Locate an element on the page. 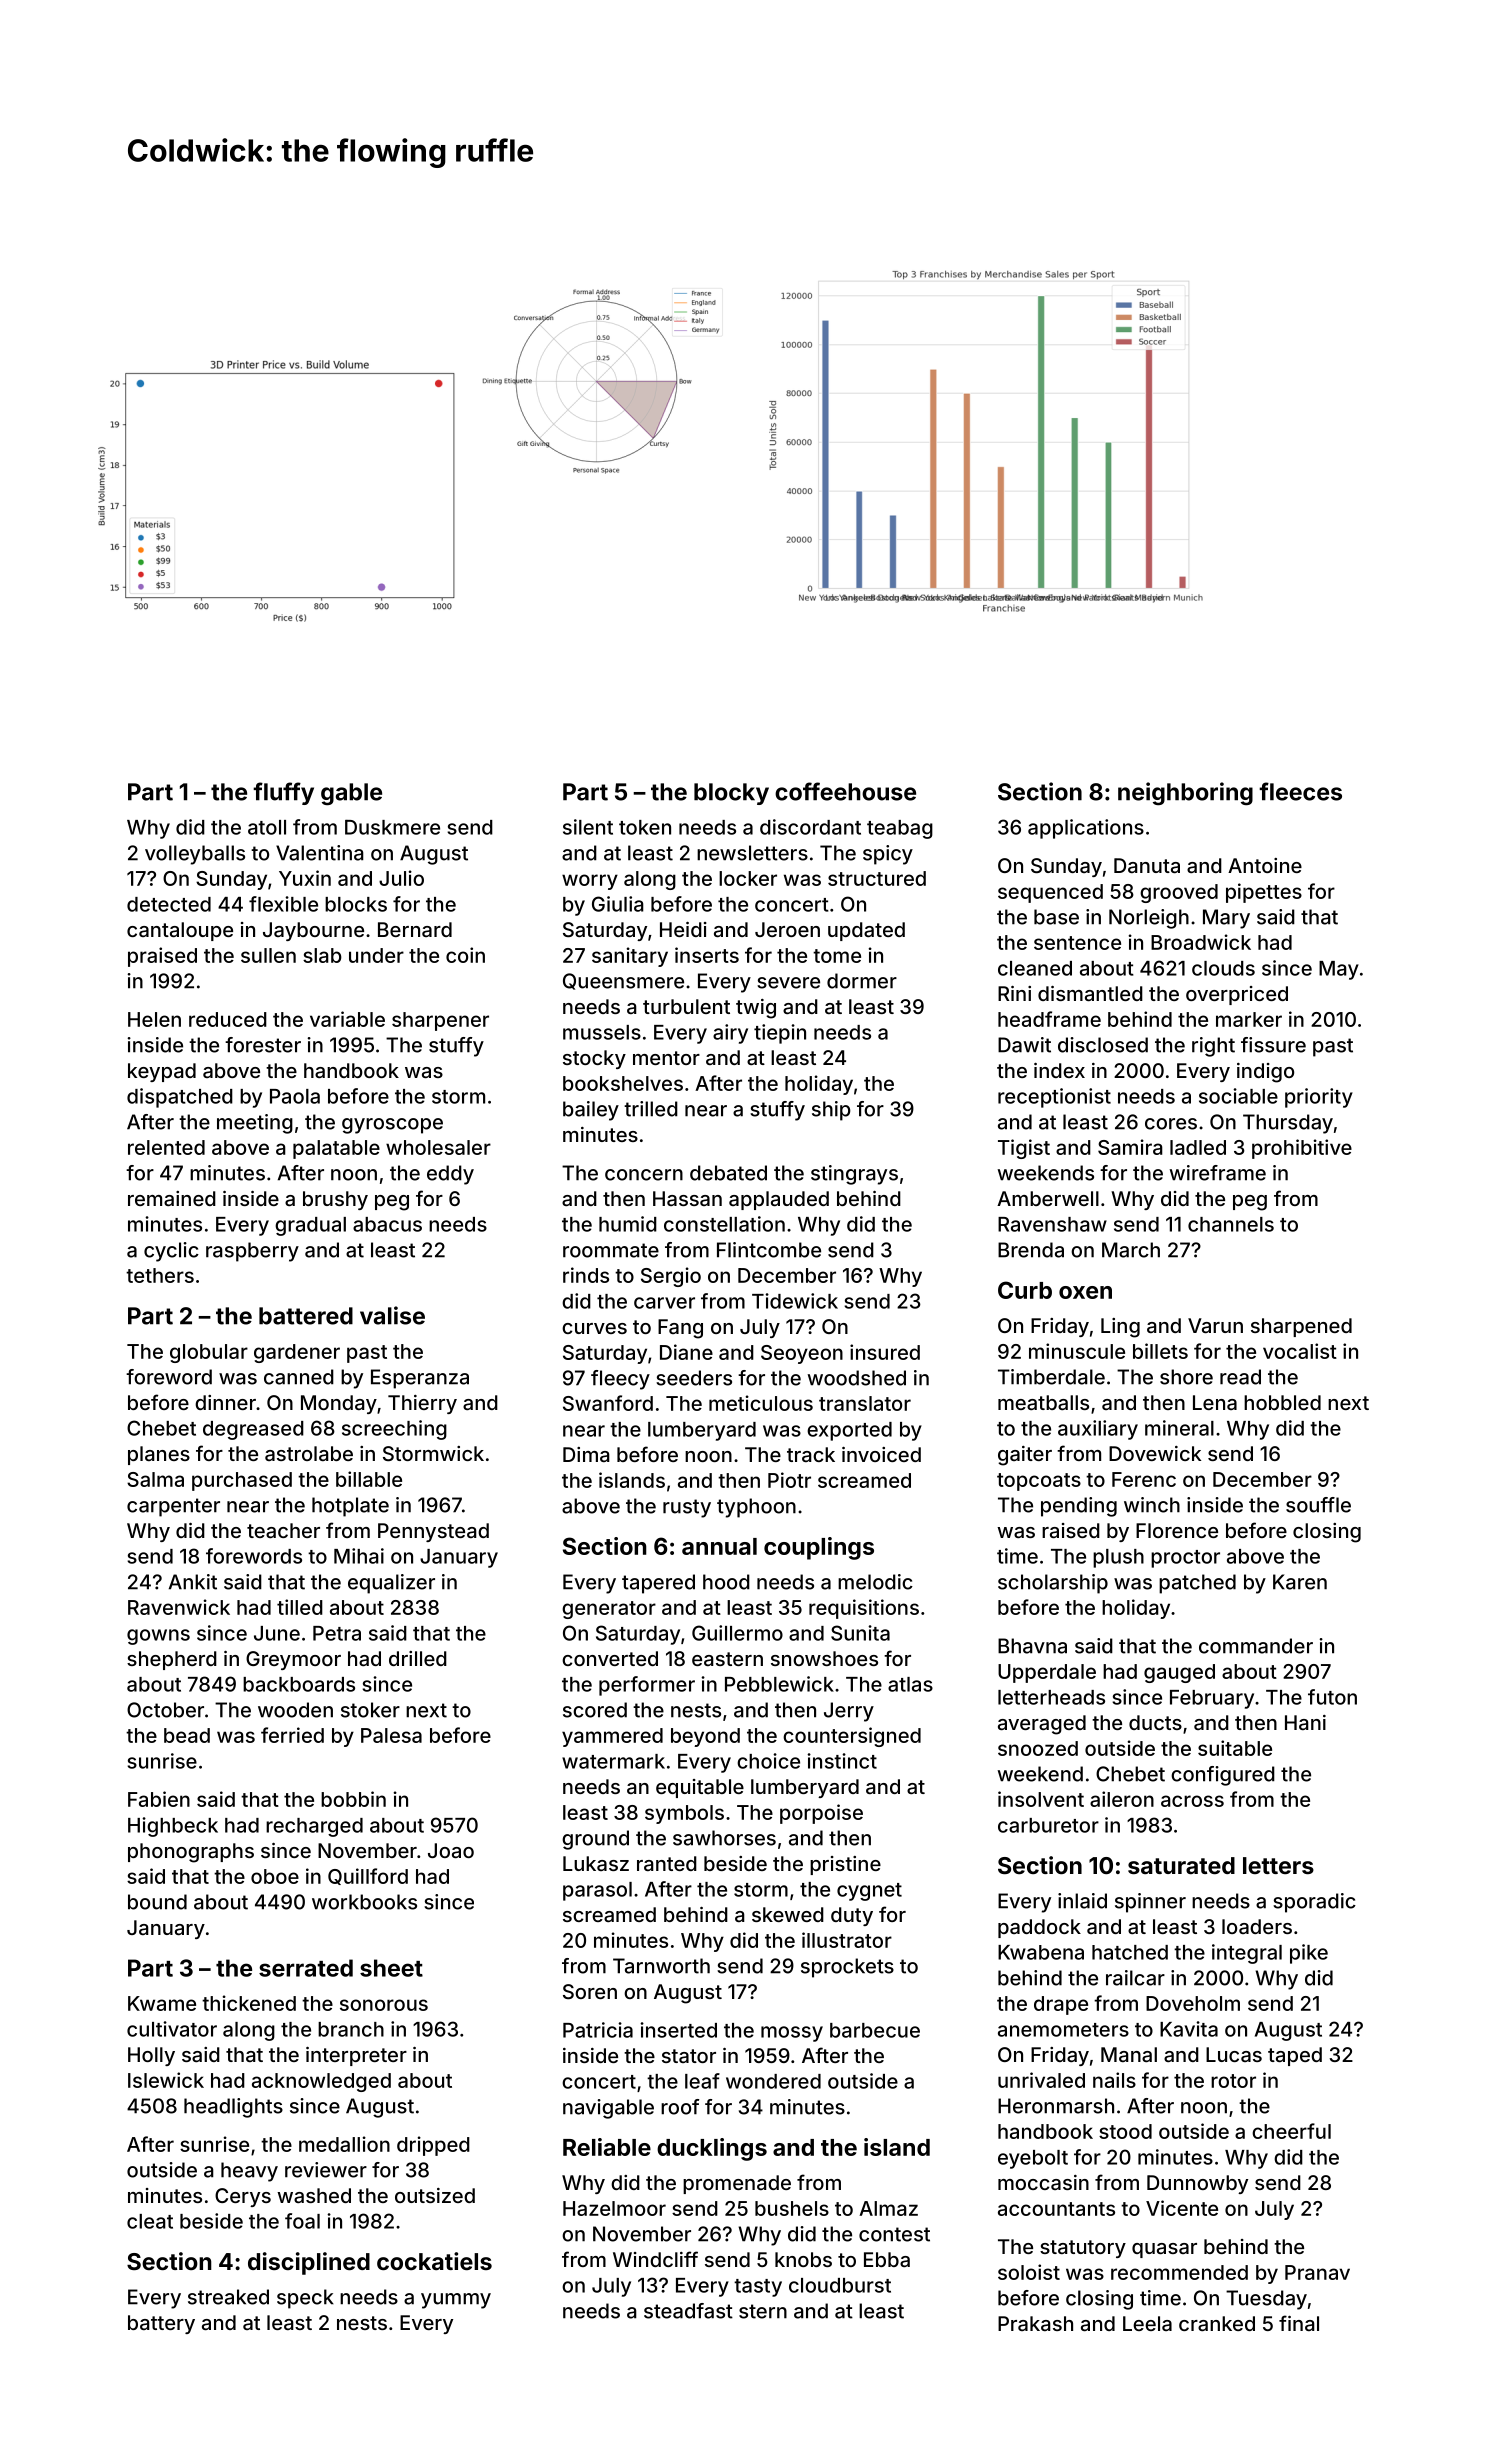  auxiliary is located at coordinates (1098, 1430).
